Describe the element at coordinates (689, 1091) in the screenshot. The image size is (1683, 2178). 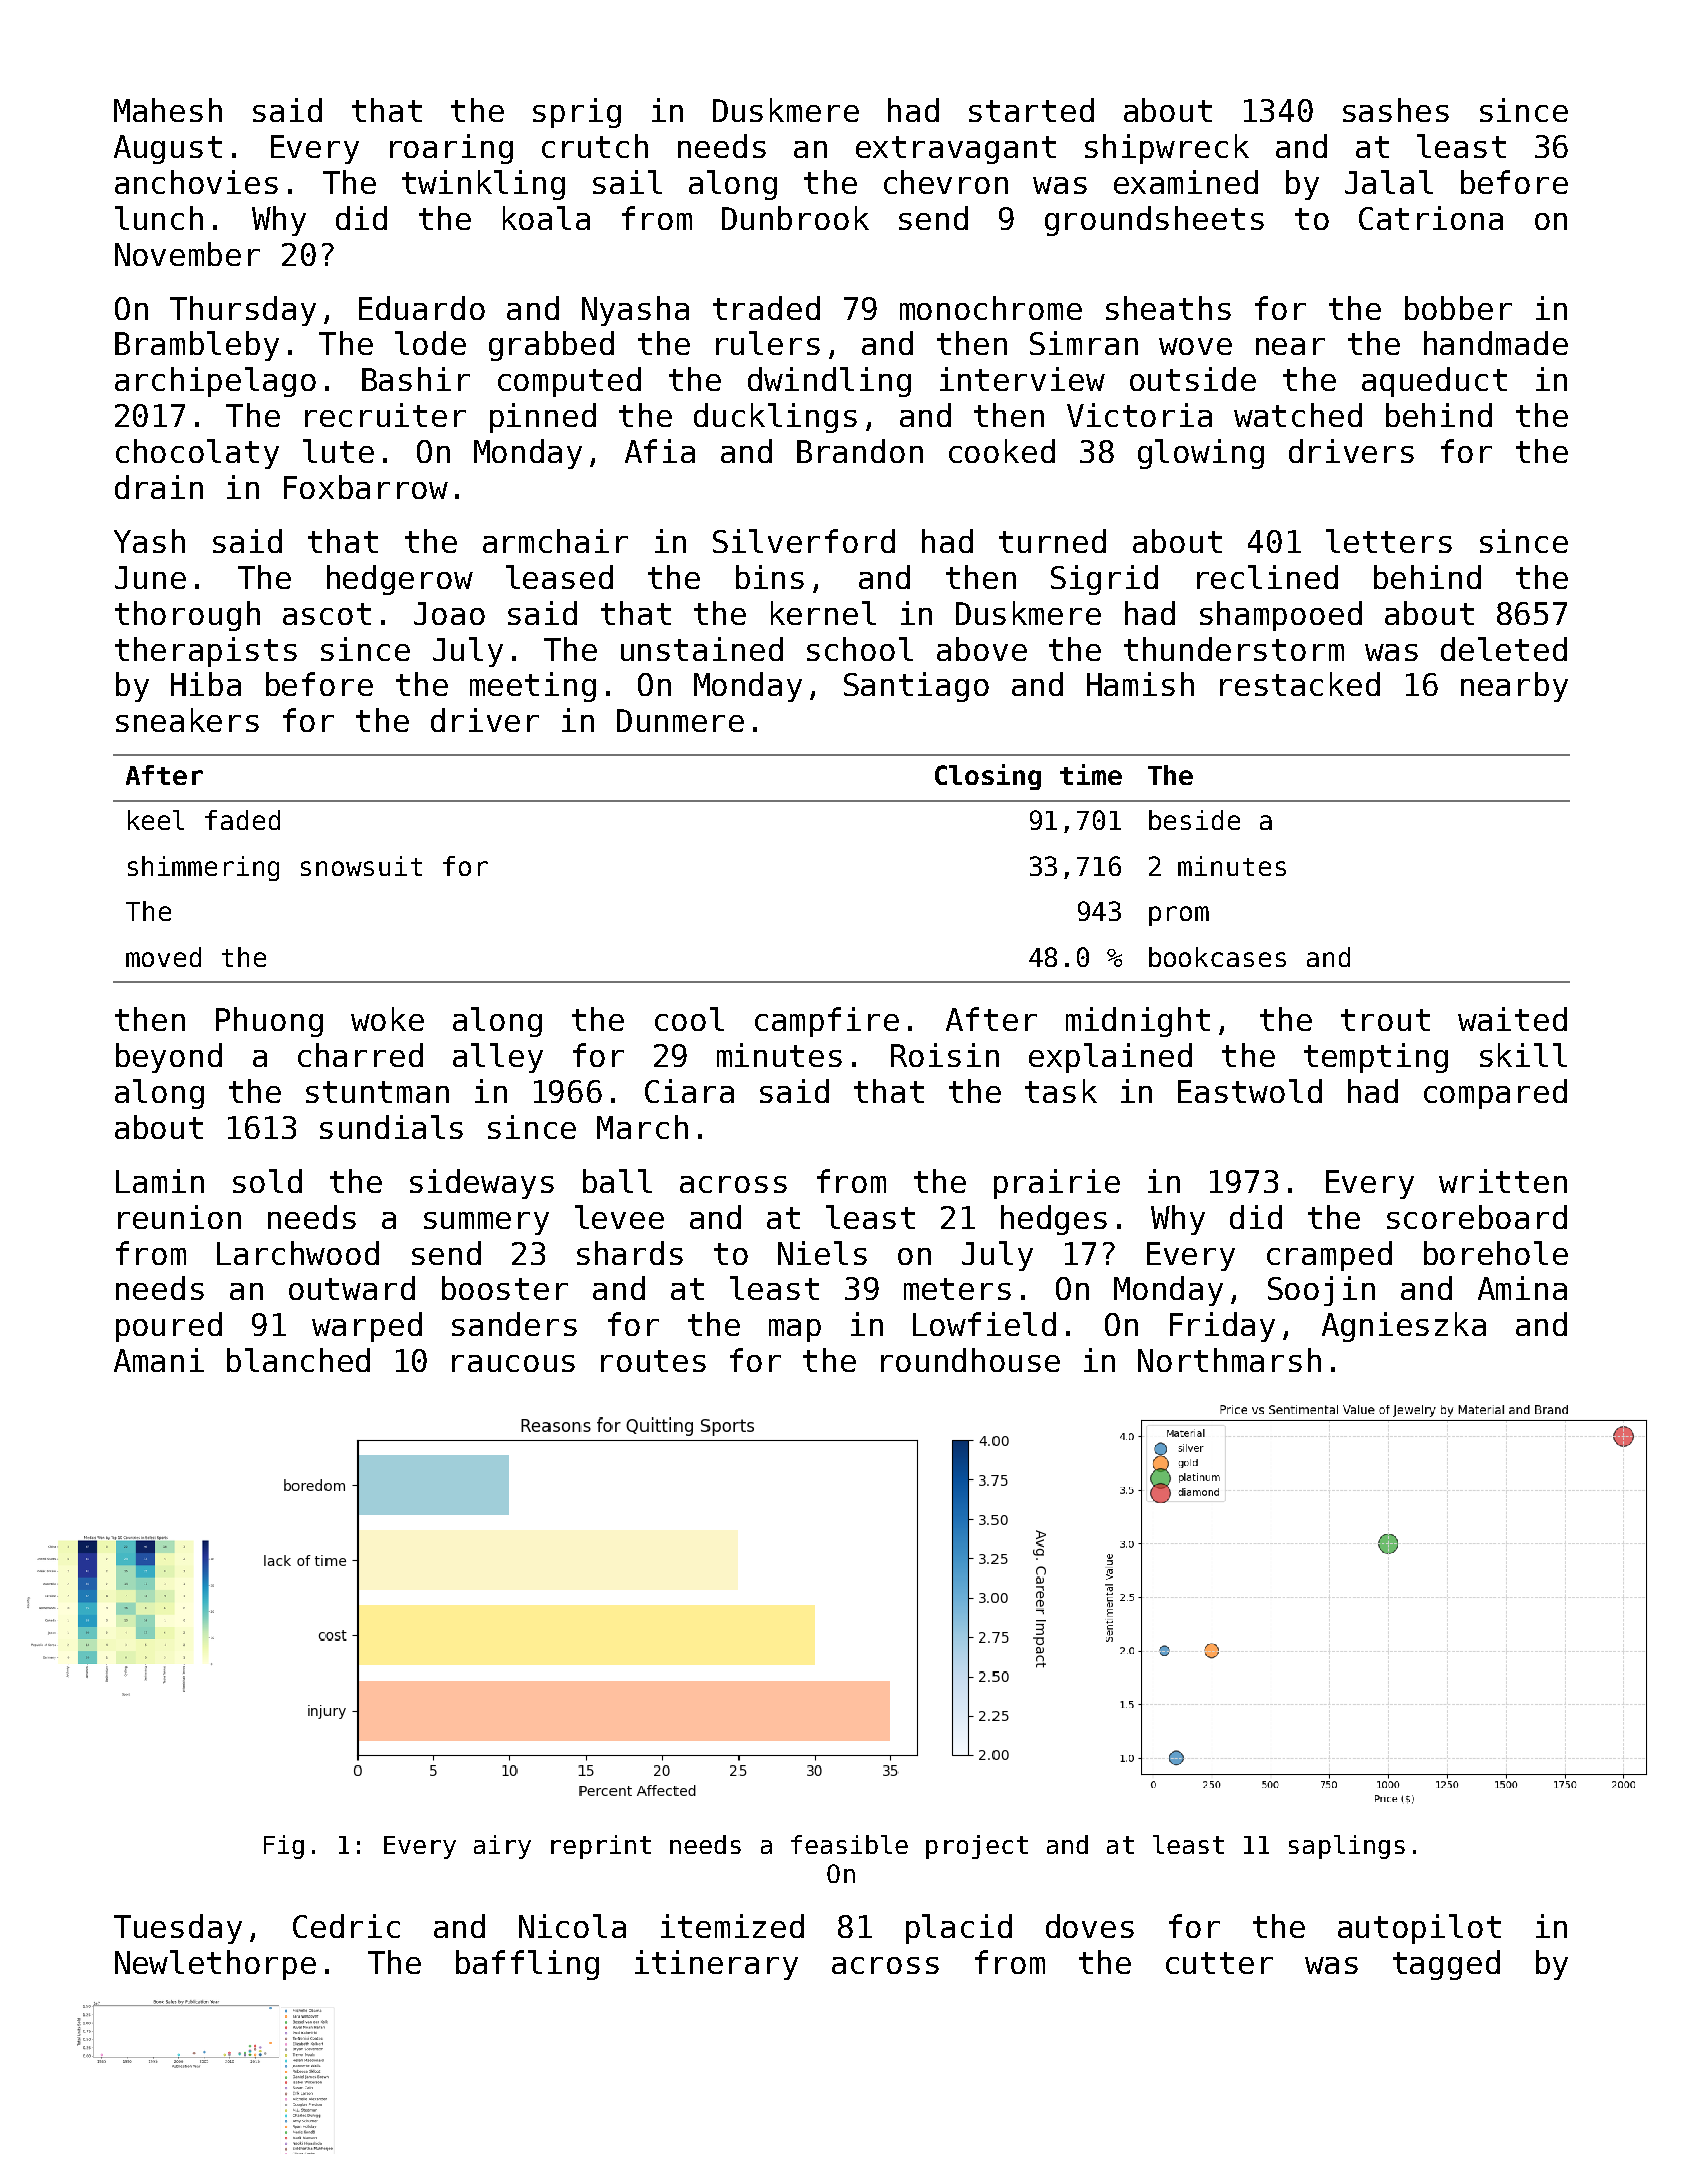
I see `Ciara` at that location.
